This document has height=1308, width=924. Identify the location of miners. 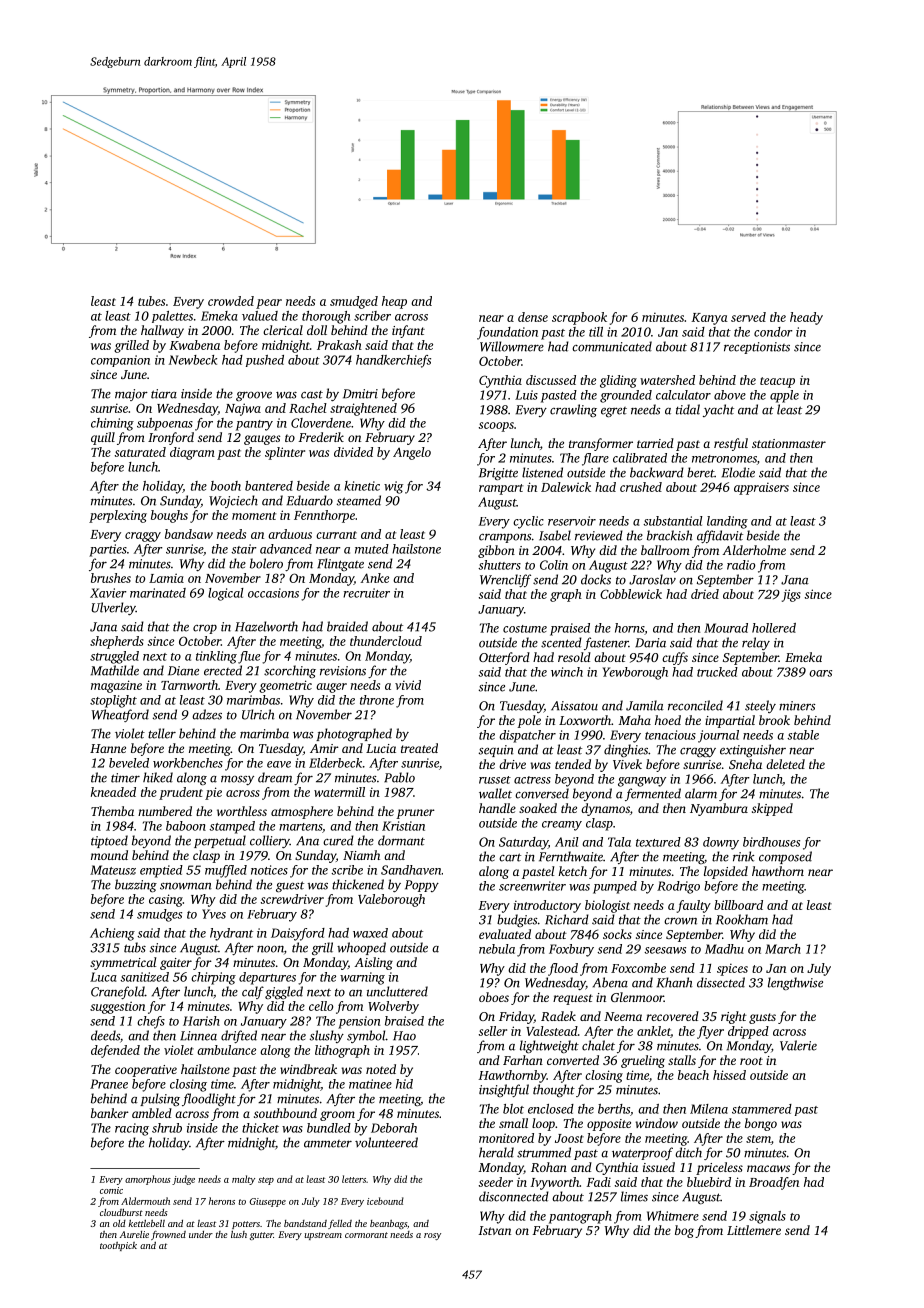
(797, 706).
